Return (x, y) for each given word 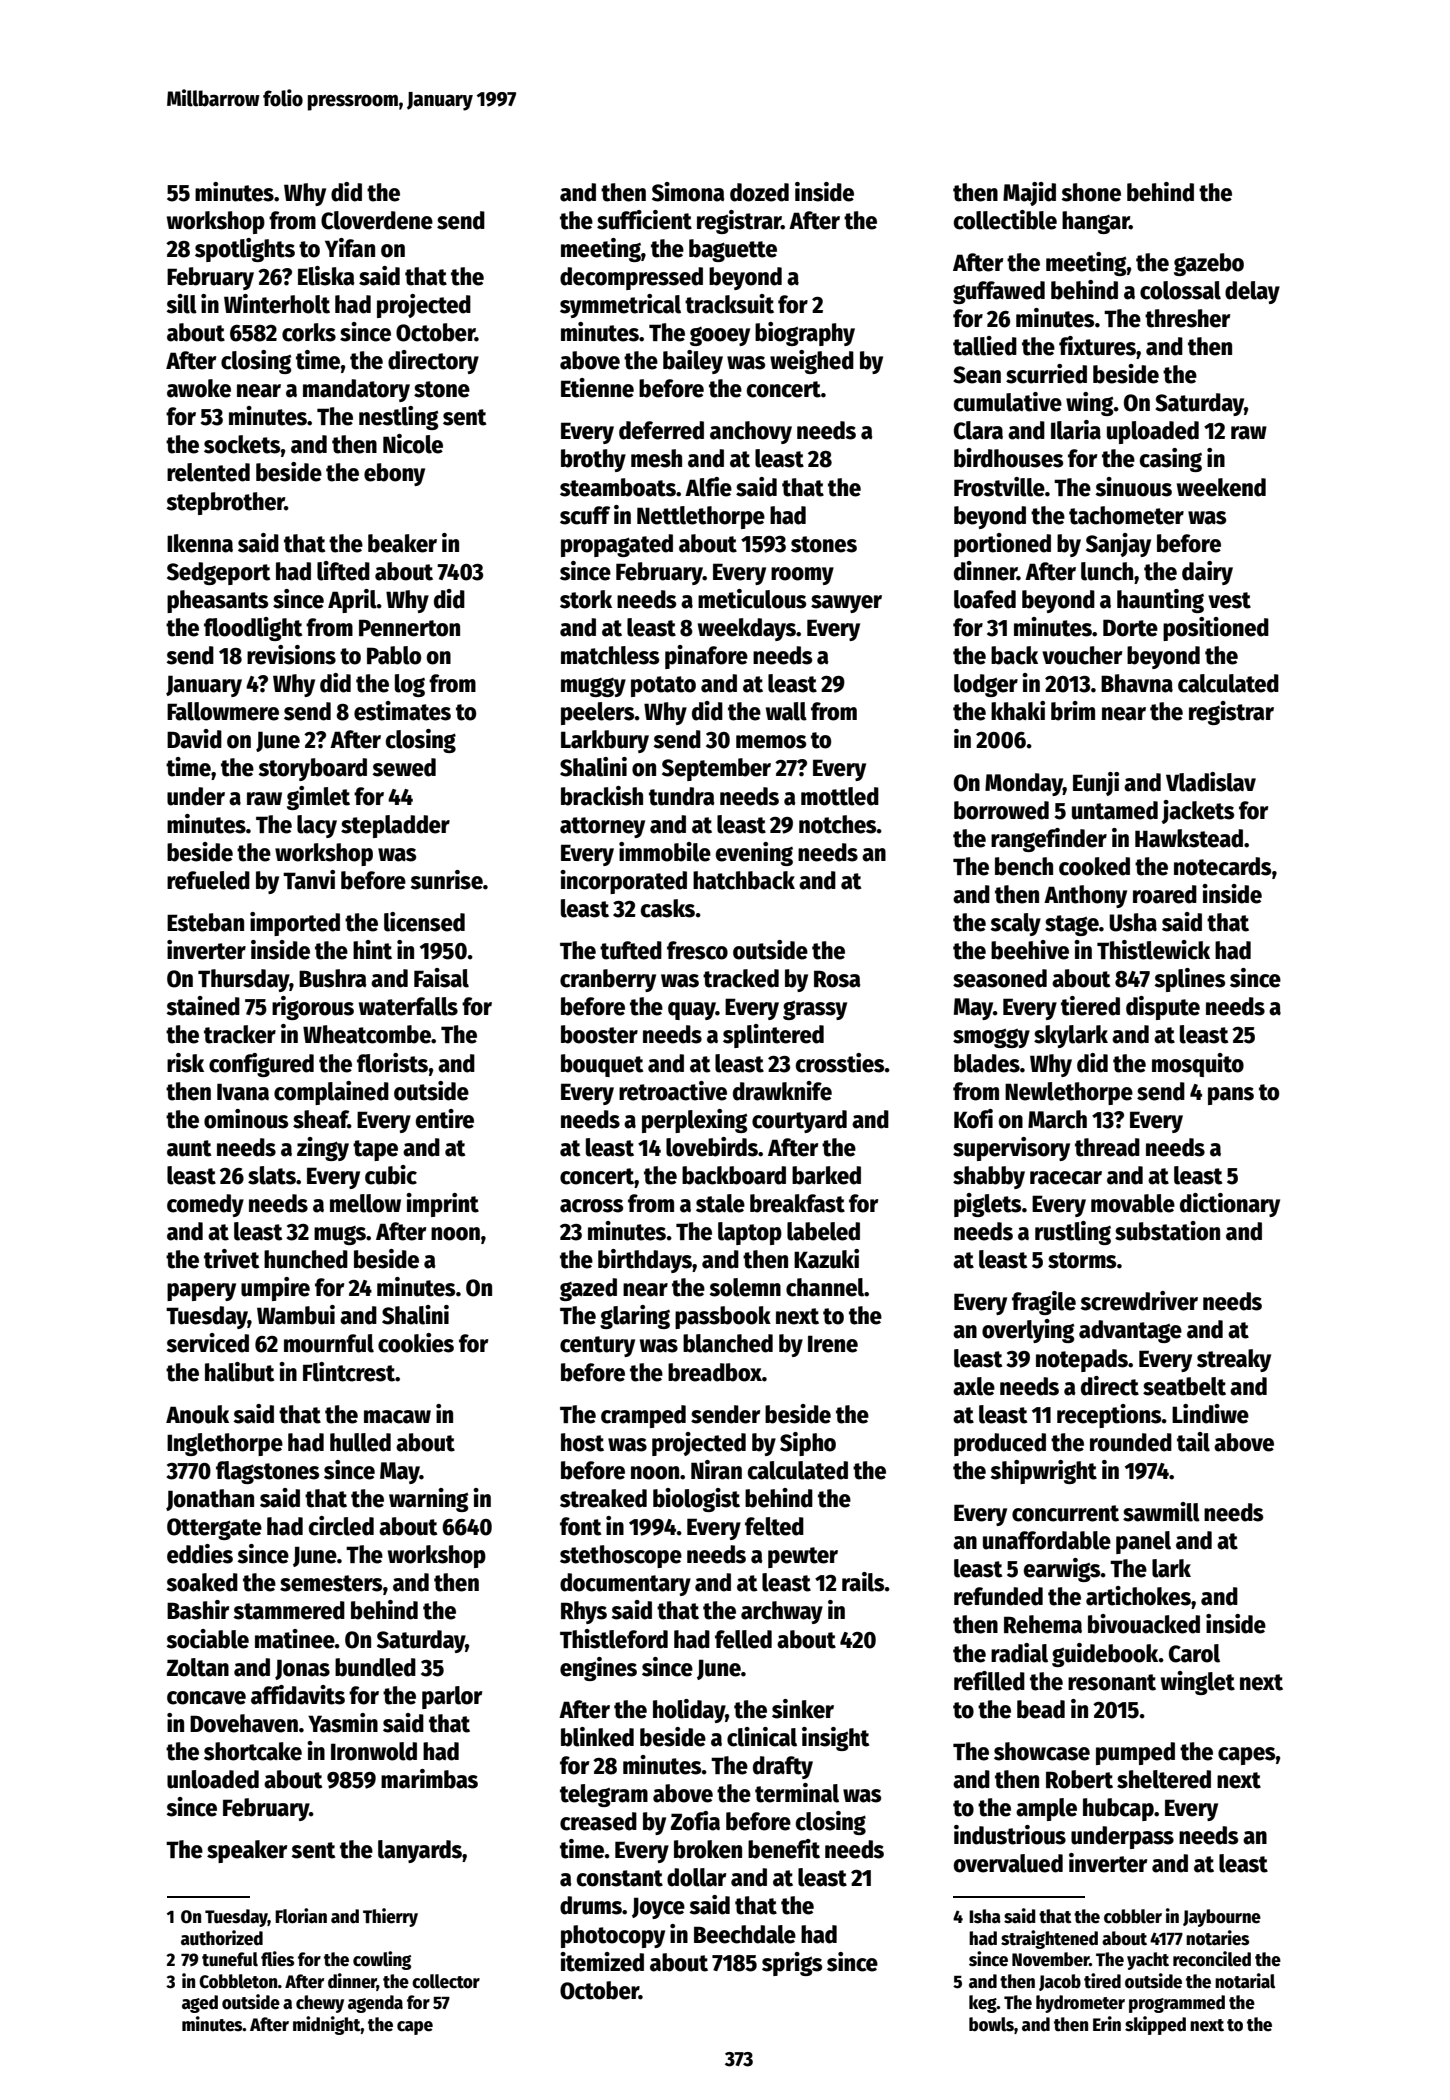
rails (863, 1582)
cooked (1094, 866)
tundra (682, 796)
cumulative (1008, 402)
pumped (1135, 1753)
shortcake (253, 1751)
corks (309, 332)
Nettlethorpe (701, 517)
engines (598, 1669)
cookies (416, 1343)
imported (295, 924)
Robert (1079, 1779)
